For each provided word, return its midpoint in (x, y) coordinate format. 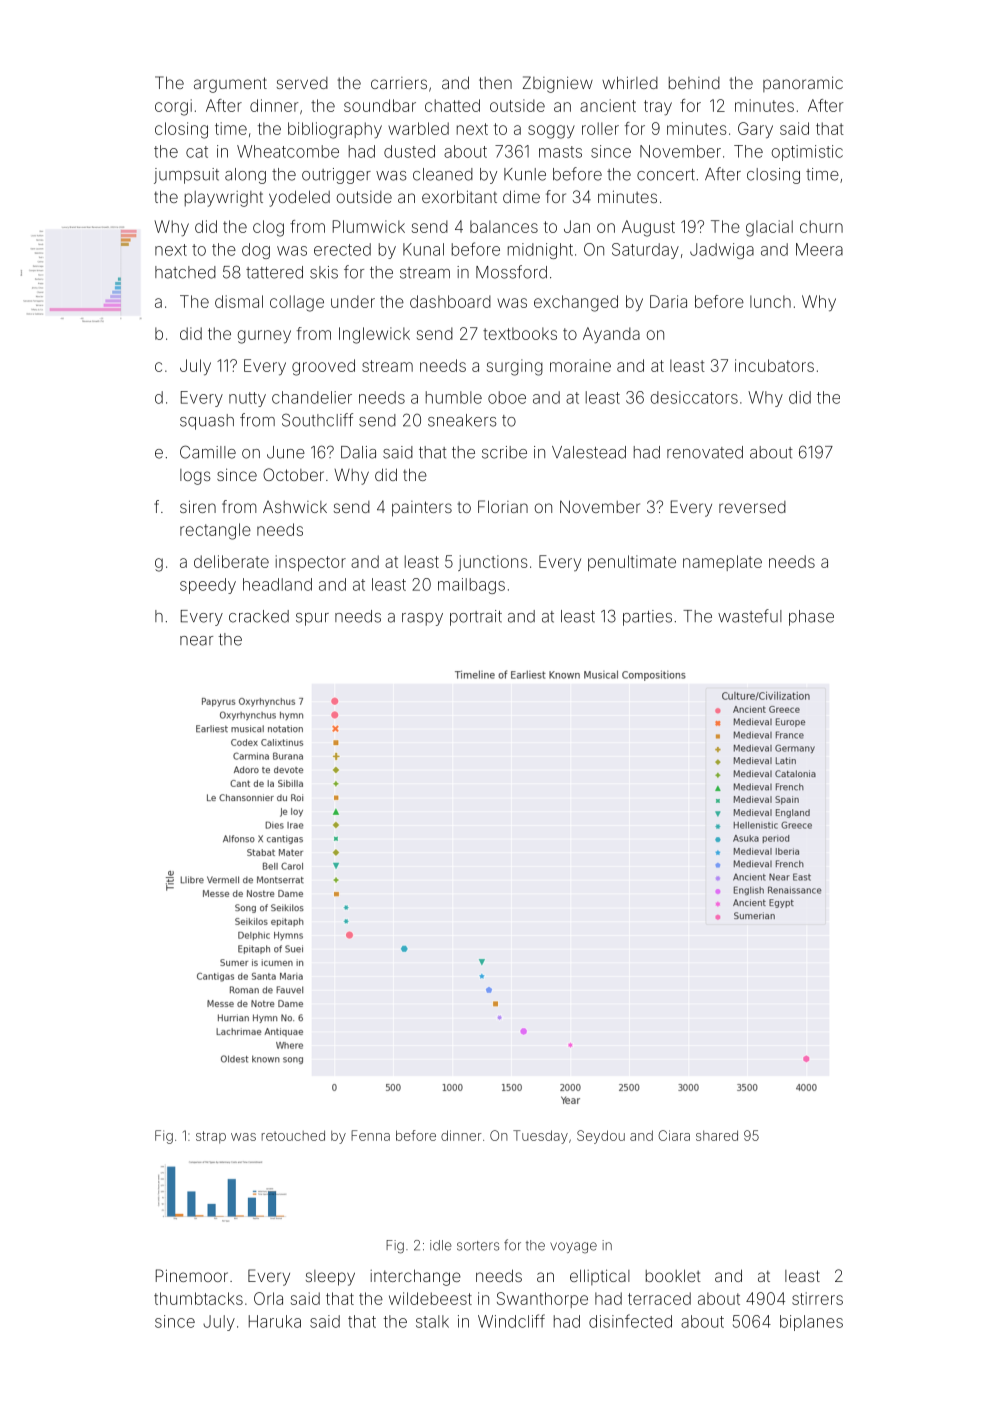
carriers (399, 83)
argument (230, 85)
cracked (259, 616)
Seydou (601, 1137)
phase (811, 618)
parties (647, 618)
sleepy (330, 1278)
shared (717, 1135)
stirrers (817, 1298)
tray (658, 108)
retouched (293, 1135)
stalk (432, 1321)
